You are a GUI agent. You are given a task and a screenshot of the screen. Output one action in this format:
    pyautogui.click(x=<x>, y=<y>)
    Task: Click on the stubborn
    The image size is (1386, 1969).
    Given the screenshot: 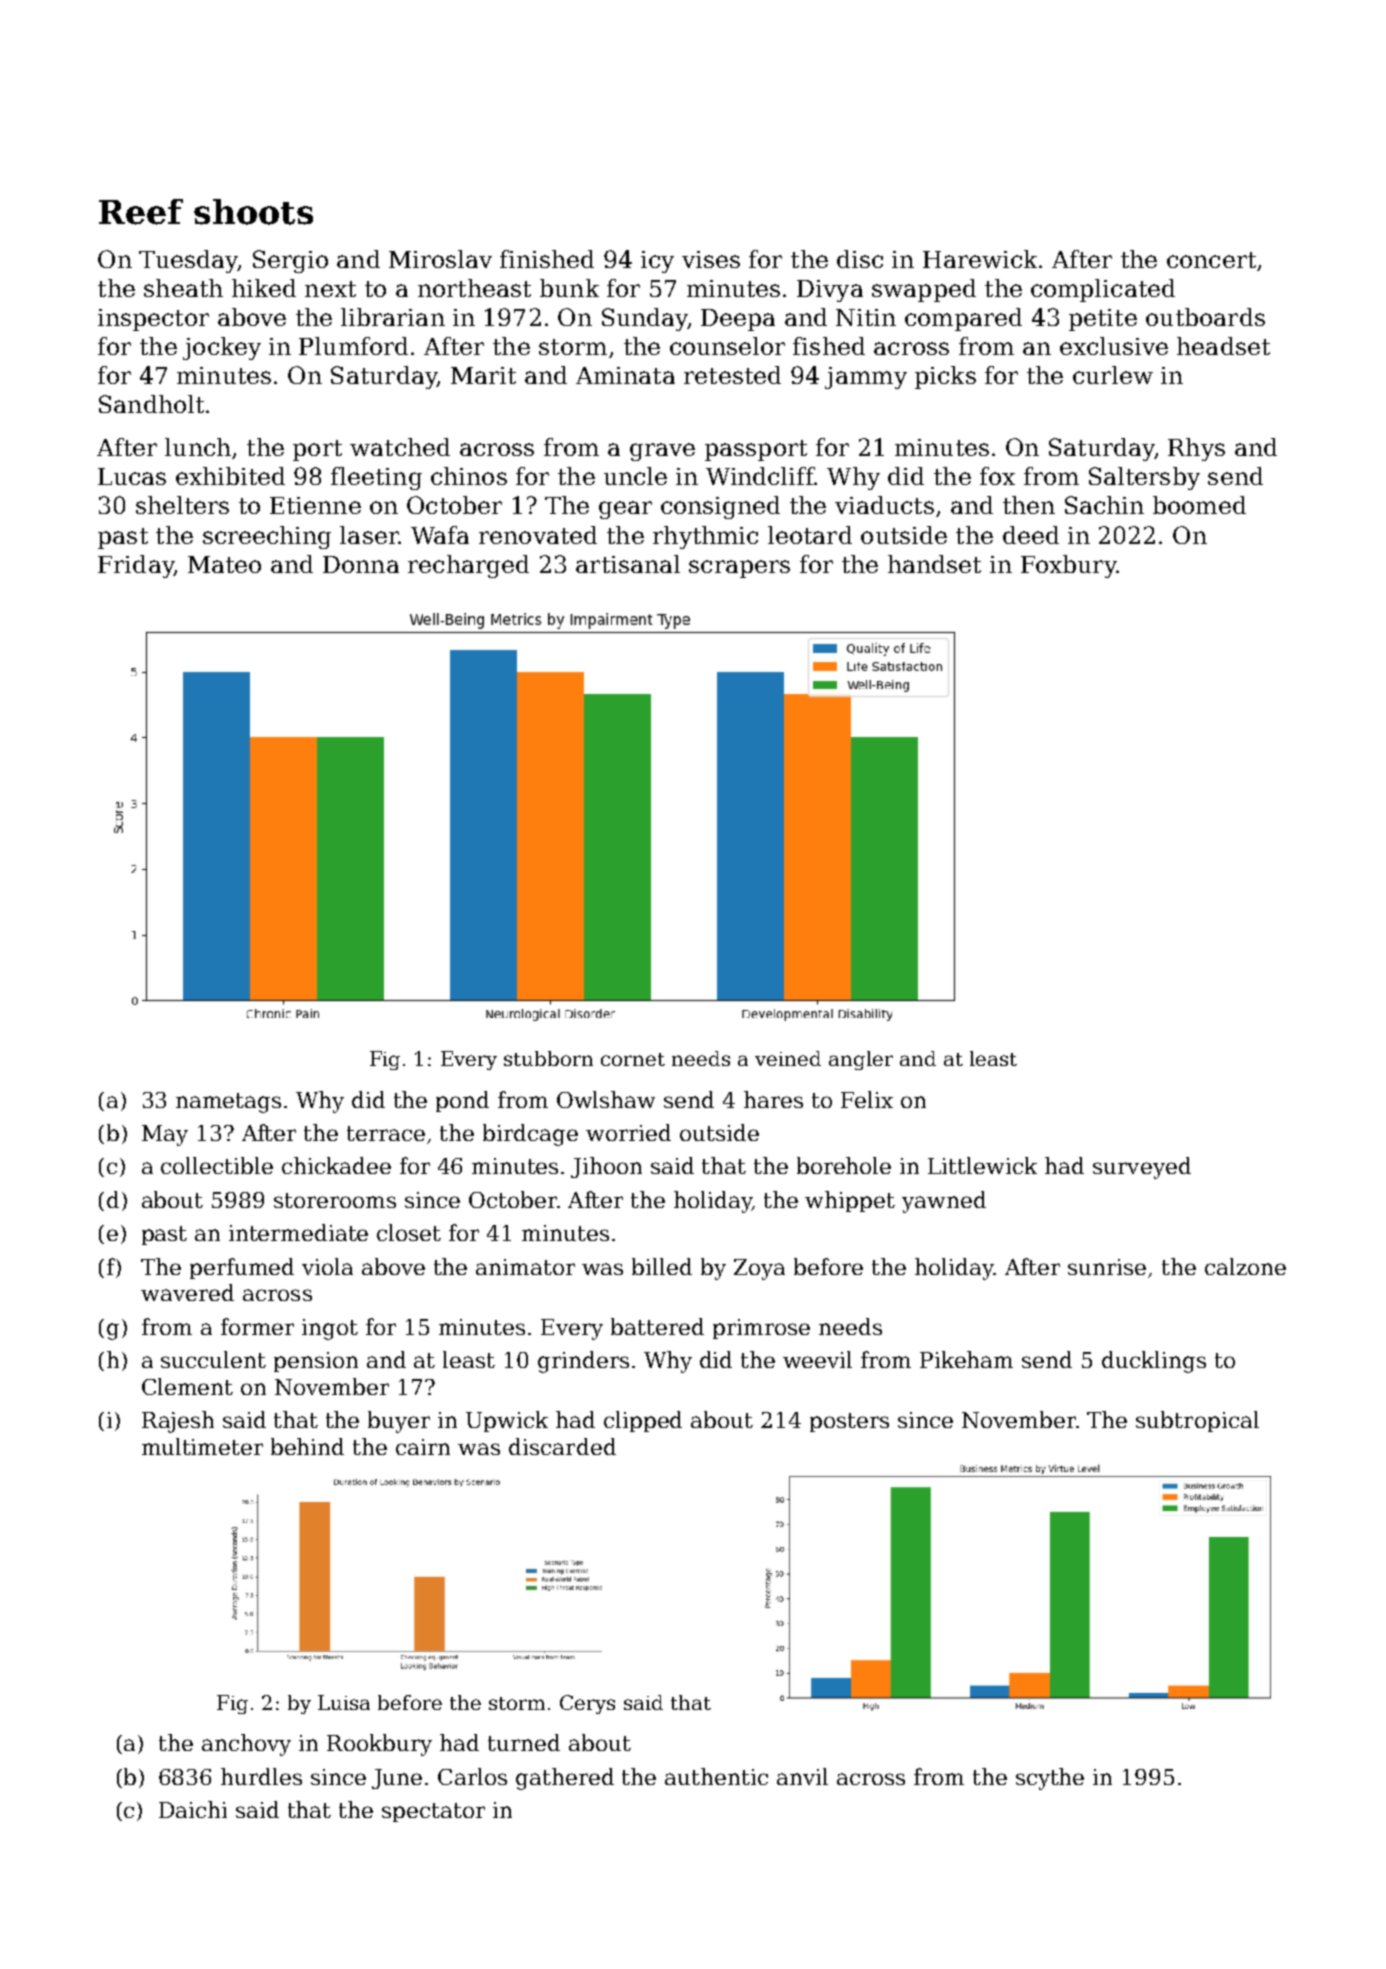 What is the action you would take?
    pyautogui.click(x=548, y=1058)
